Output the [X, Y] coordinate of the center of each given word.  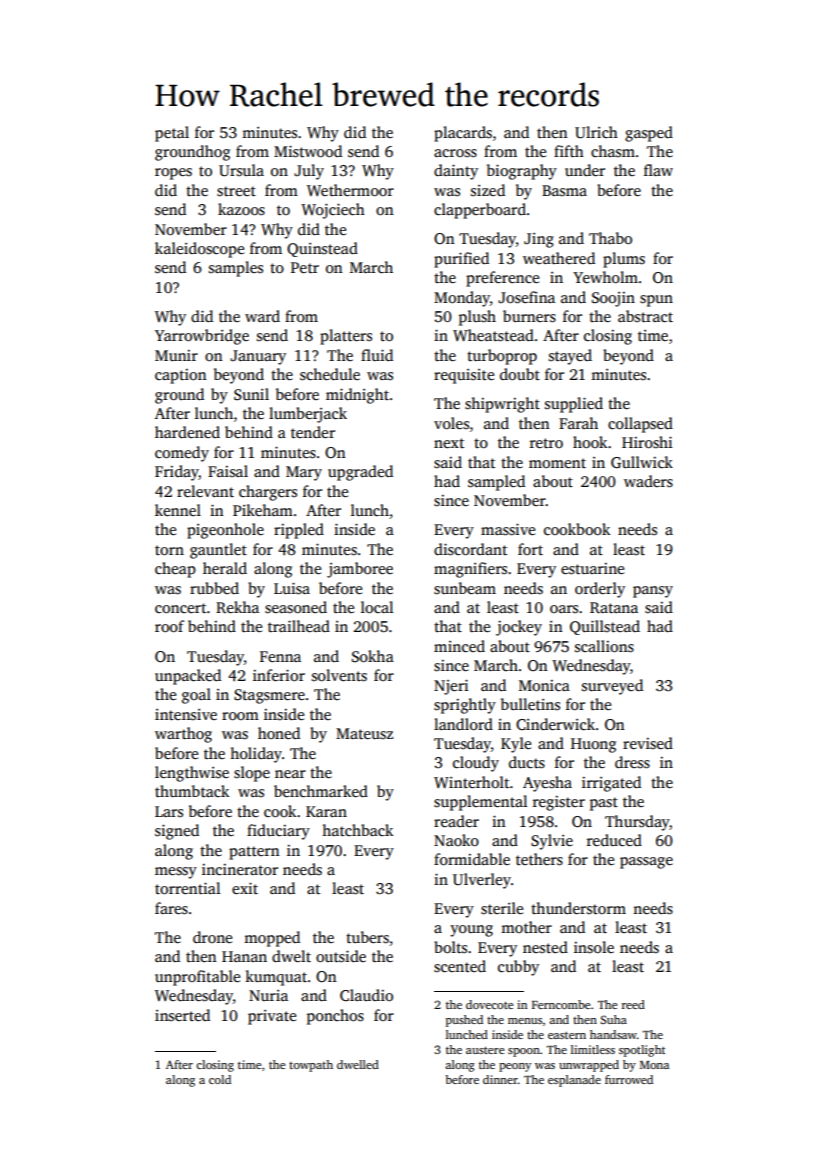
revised [648, 743]
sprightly [465, 706]
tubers [367, 937]
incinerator [240, 869]
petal [172, 134]
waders [648, 481]
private [272, 1017]
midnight [357, 396]
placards [463, 134]
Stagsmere [269, 696]
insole [594, 947]
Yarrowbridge [202, 337]
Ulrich [596, 132]
